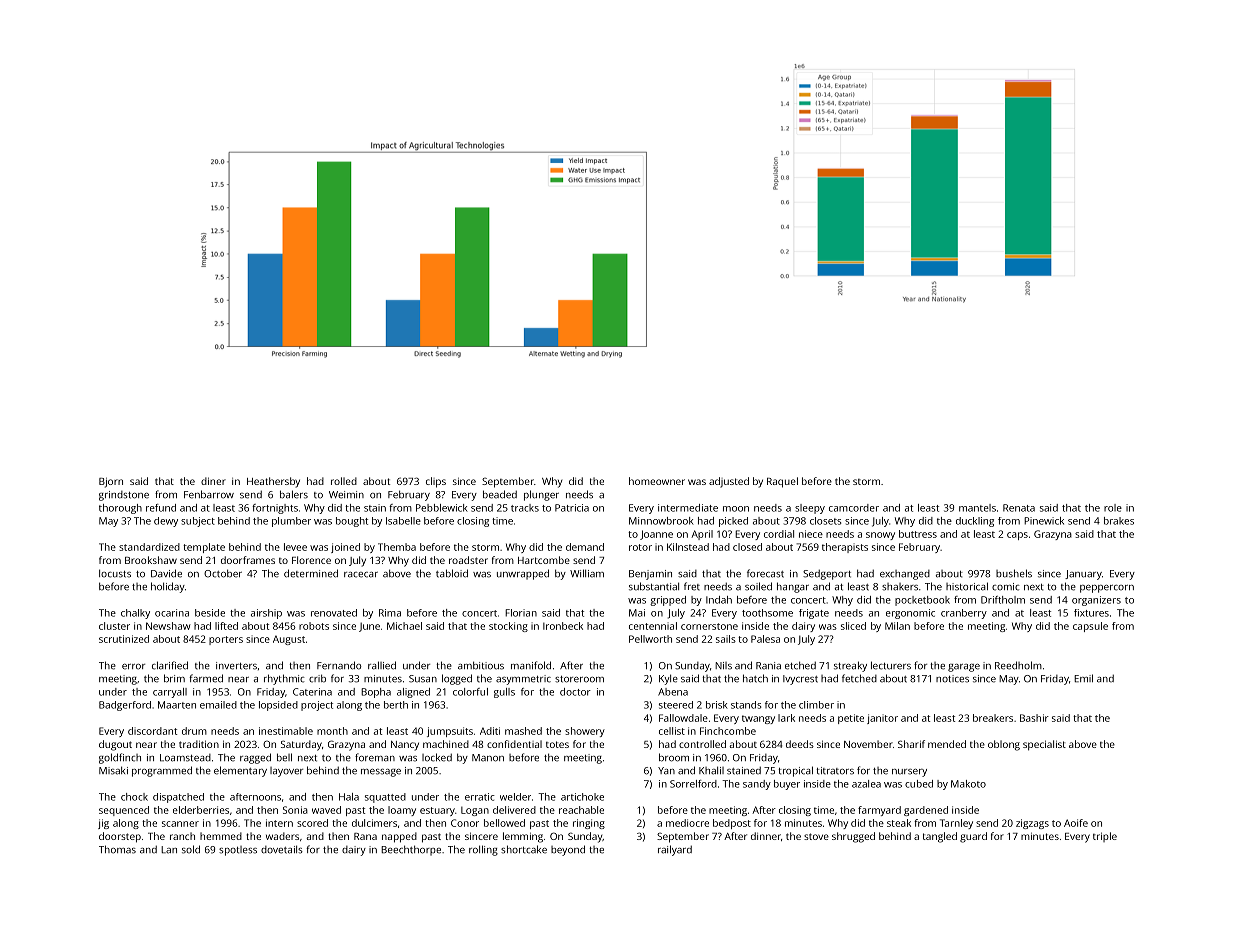 Image resolution: width=1233 pixels, height=952 pixels. Describe the element at coordinates (899, 823) in the image. I see `steak` at that location.
